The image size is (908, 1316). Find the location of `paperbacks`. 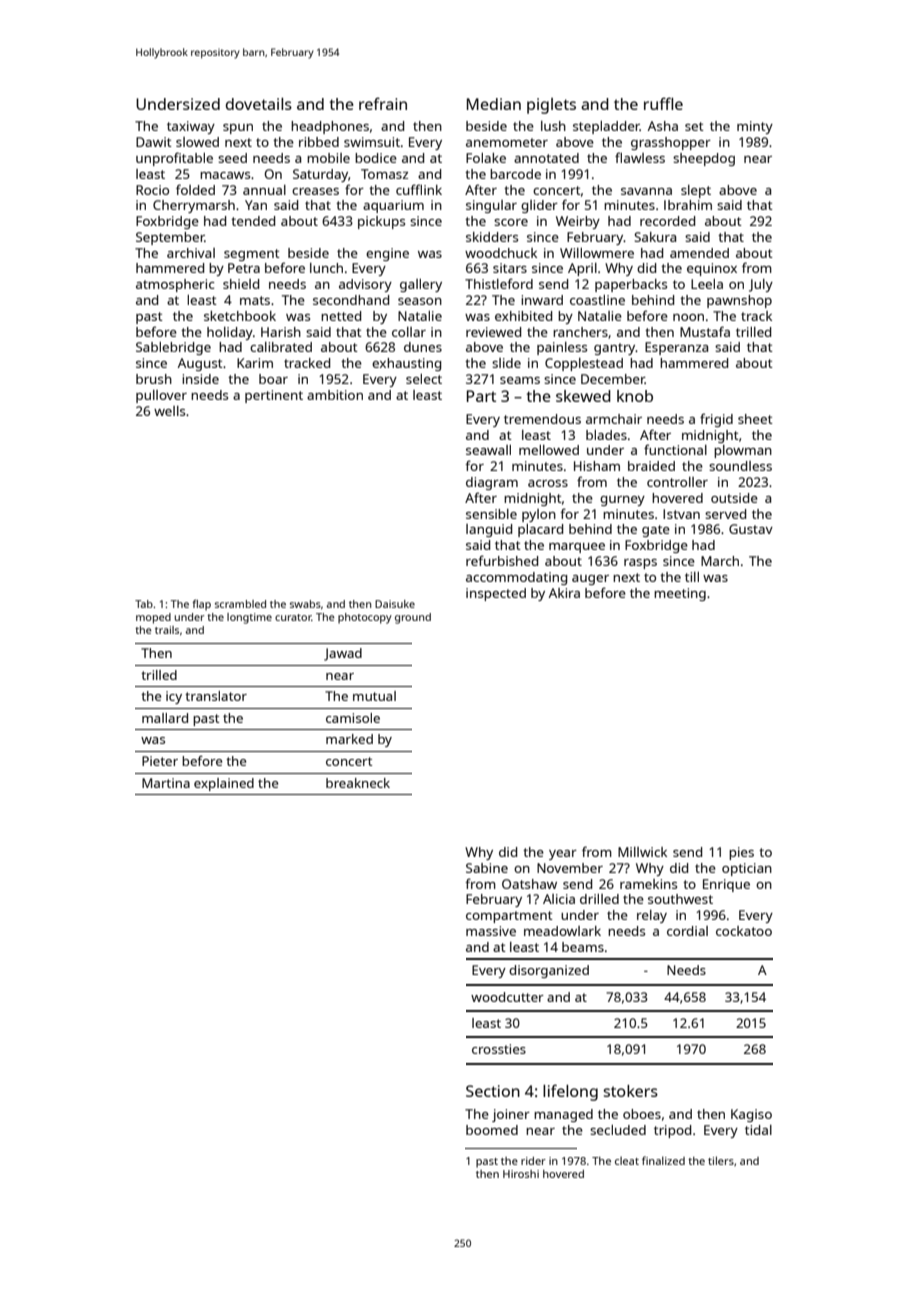

paperbacks is located at coordinates (631, 285).
